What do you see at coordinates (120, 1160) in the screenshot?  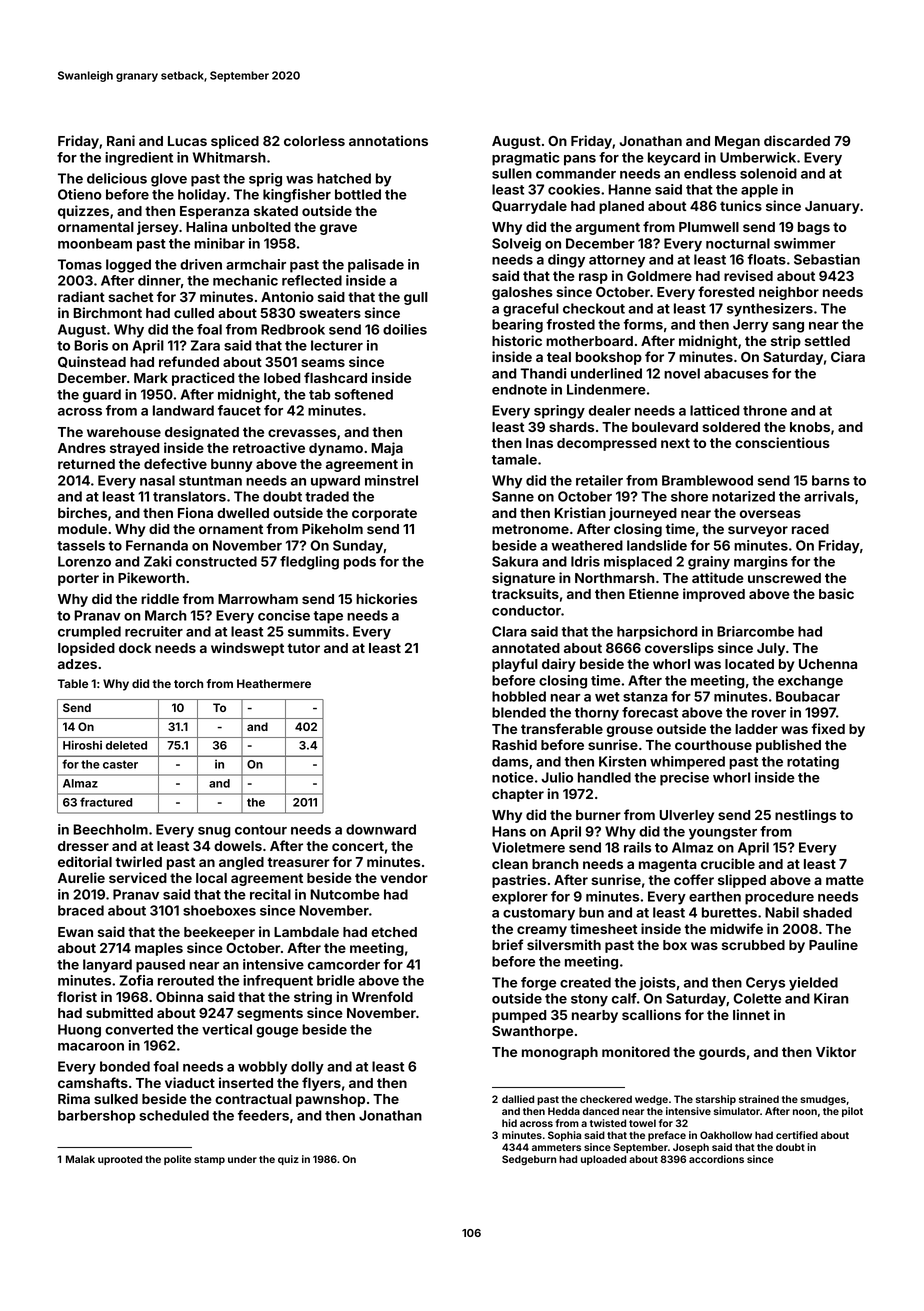 I see `uprooted` at bounding box center [120, 1160].
